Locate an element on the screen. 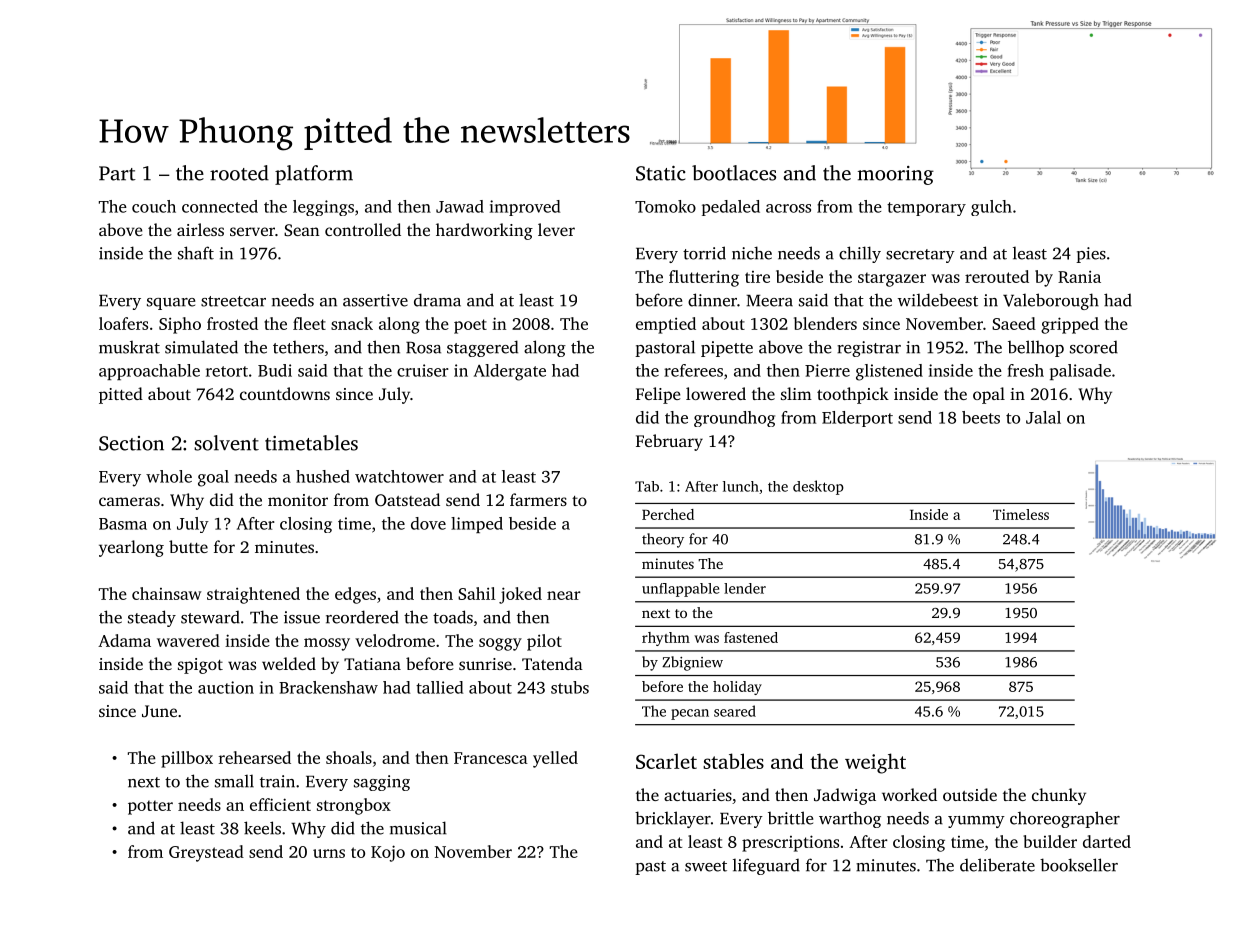 The height and width of the screenshot is (952, 1233). urns is located at coordinates (329, 853).
